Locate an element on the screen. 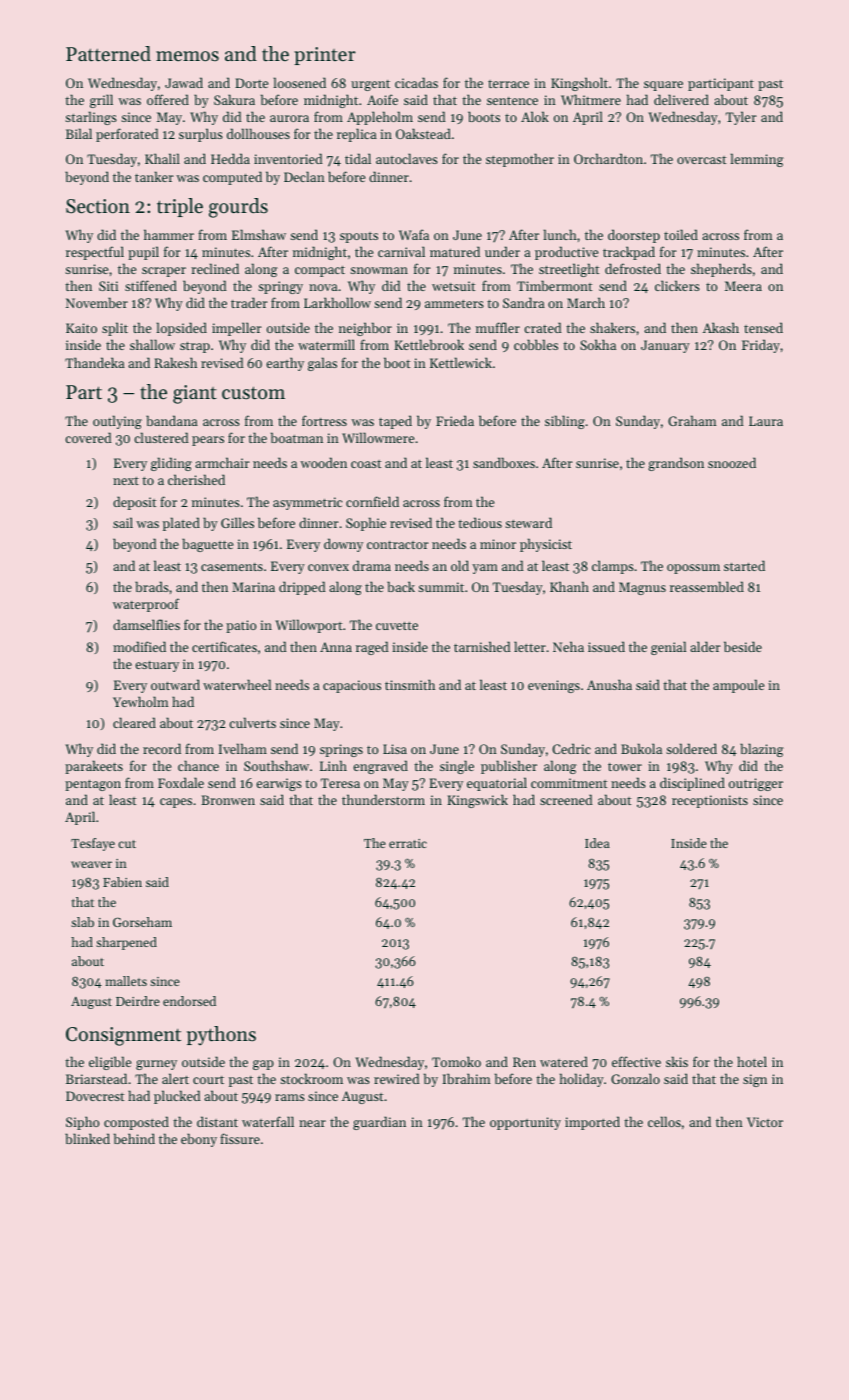  Declan is located at coordinates (304, 176).
